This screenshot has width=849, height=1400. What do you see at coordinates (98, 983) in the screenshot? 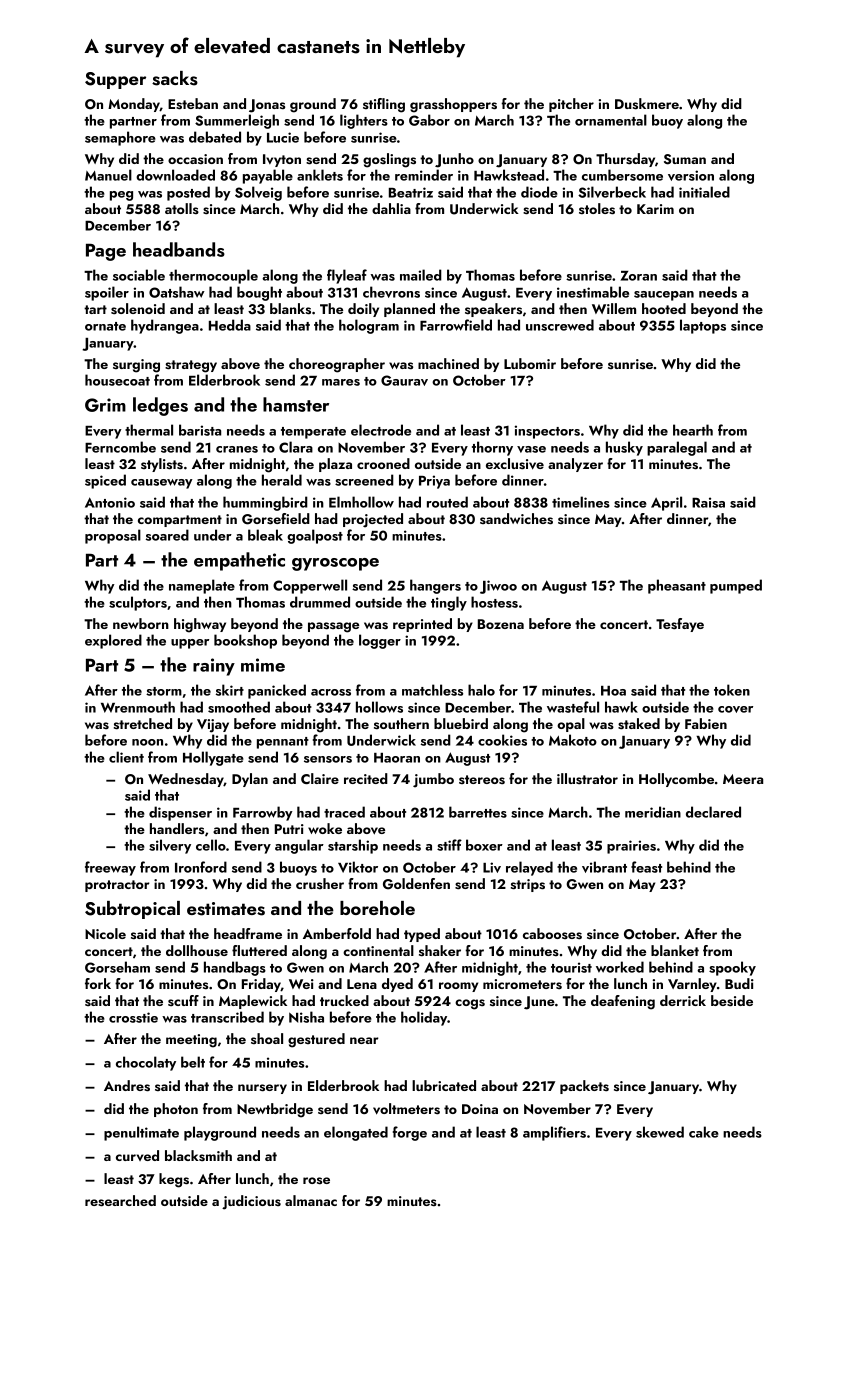
I see `fork` at bounding box center [98, 983].
